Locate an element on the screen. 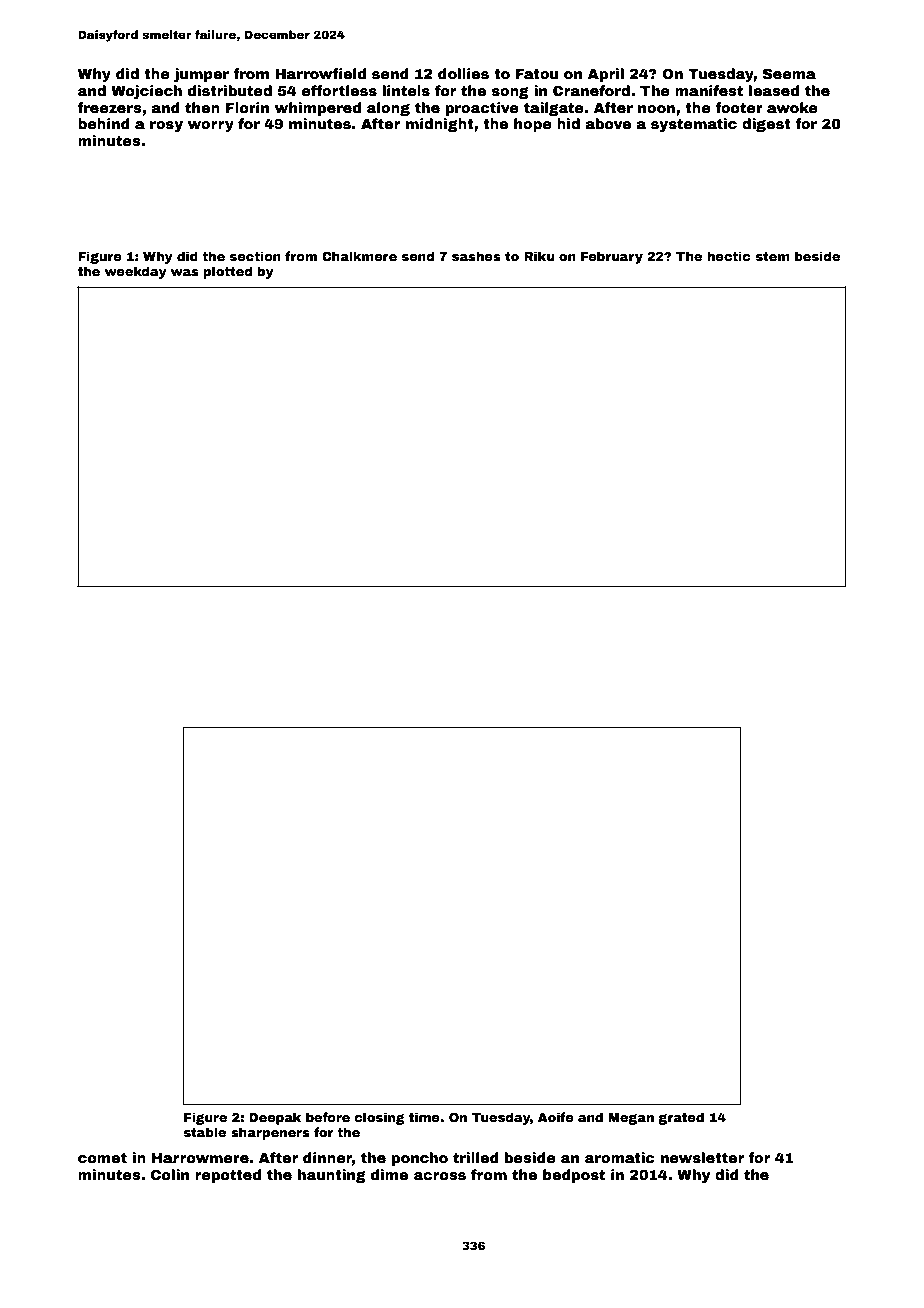  February is located at coordinates (612, 257).
